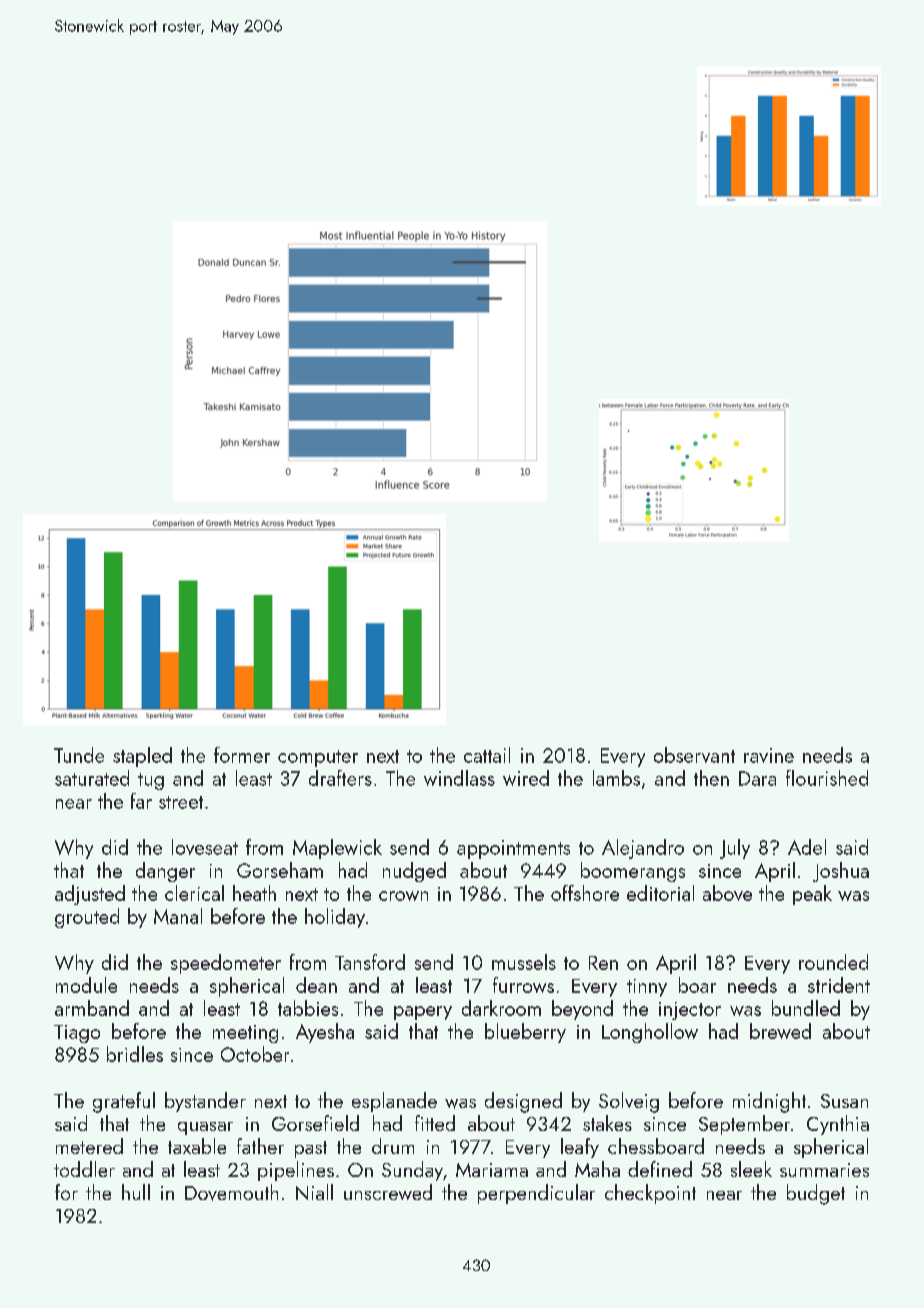 The image size is (924, 1308). What do you see at coordinates (643, 849) in the screenshot?
I see `Alejandro` at bounding box center [643, 849].
